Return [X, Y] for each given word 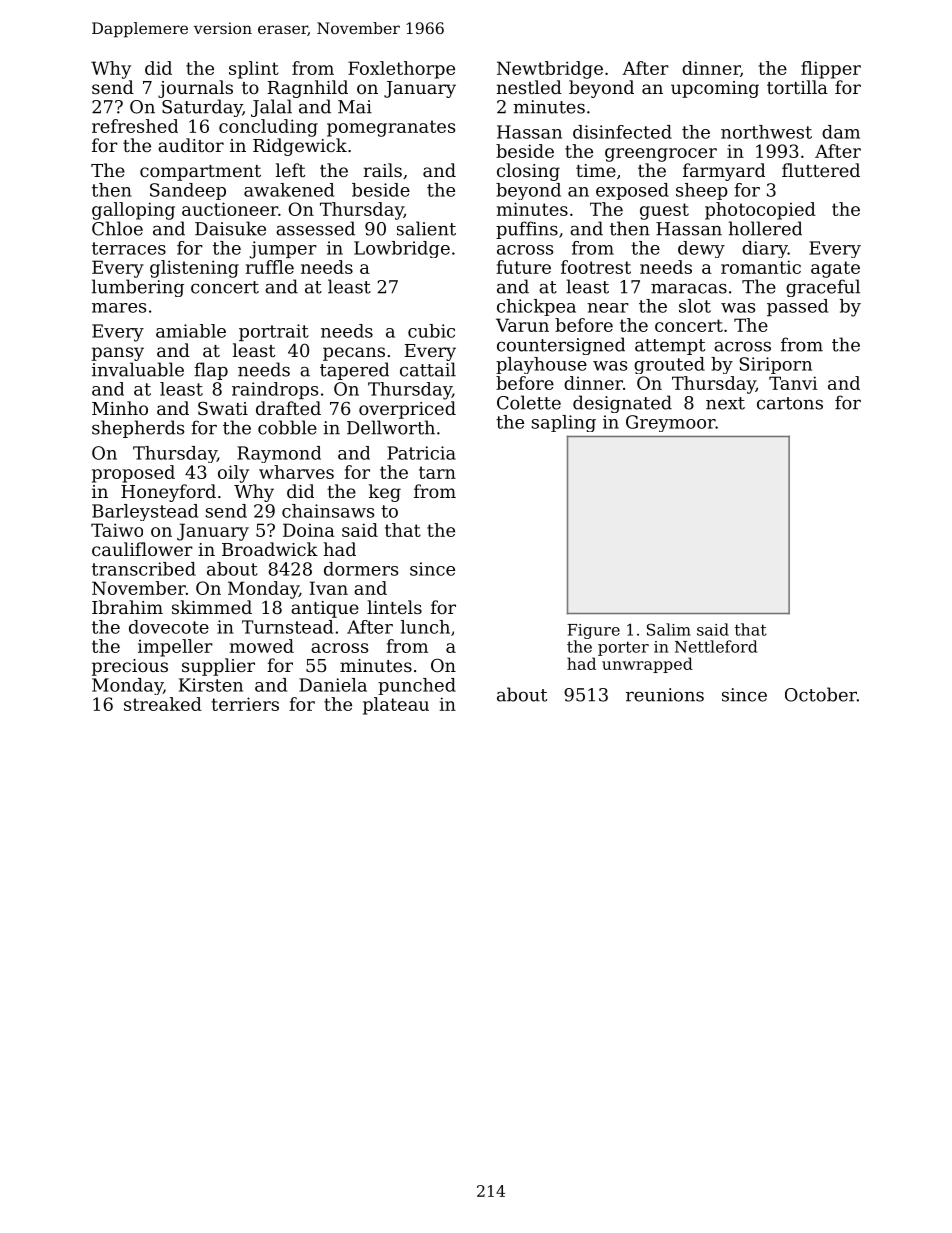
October [821, 694]
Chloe [117, 228]
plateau [396, 706]
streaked [163, 704]
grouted [669, 365]
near [608, 308]
